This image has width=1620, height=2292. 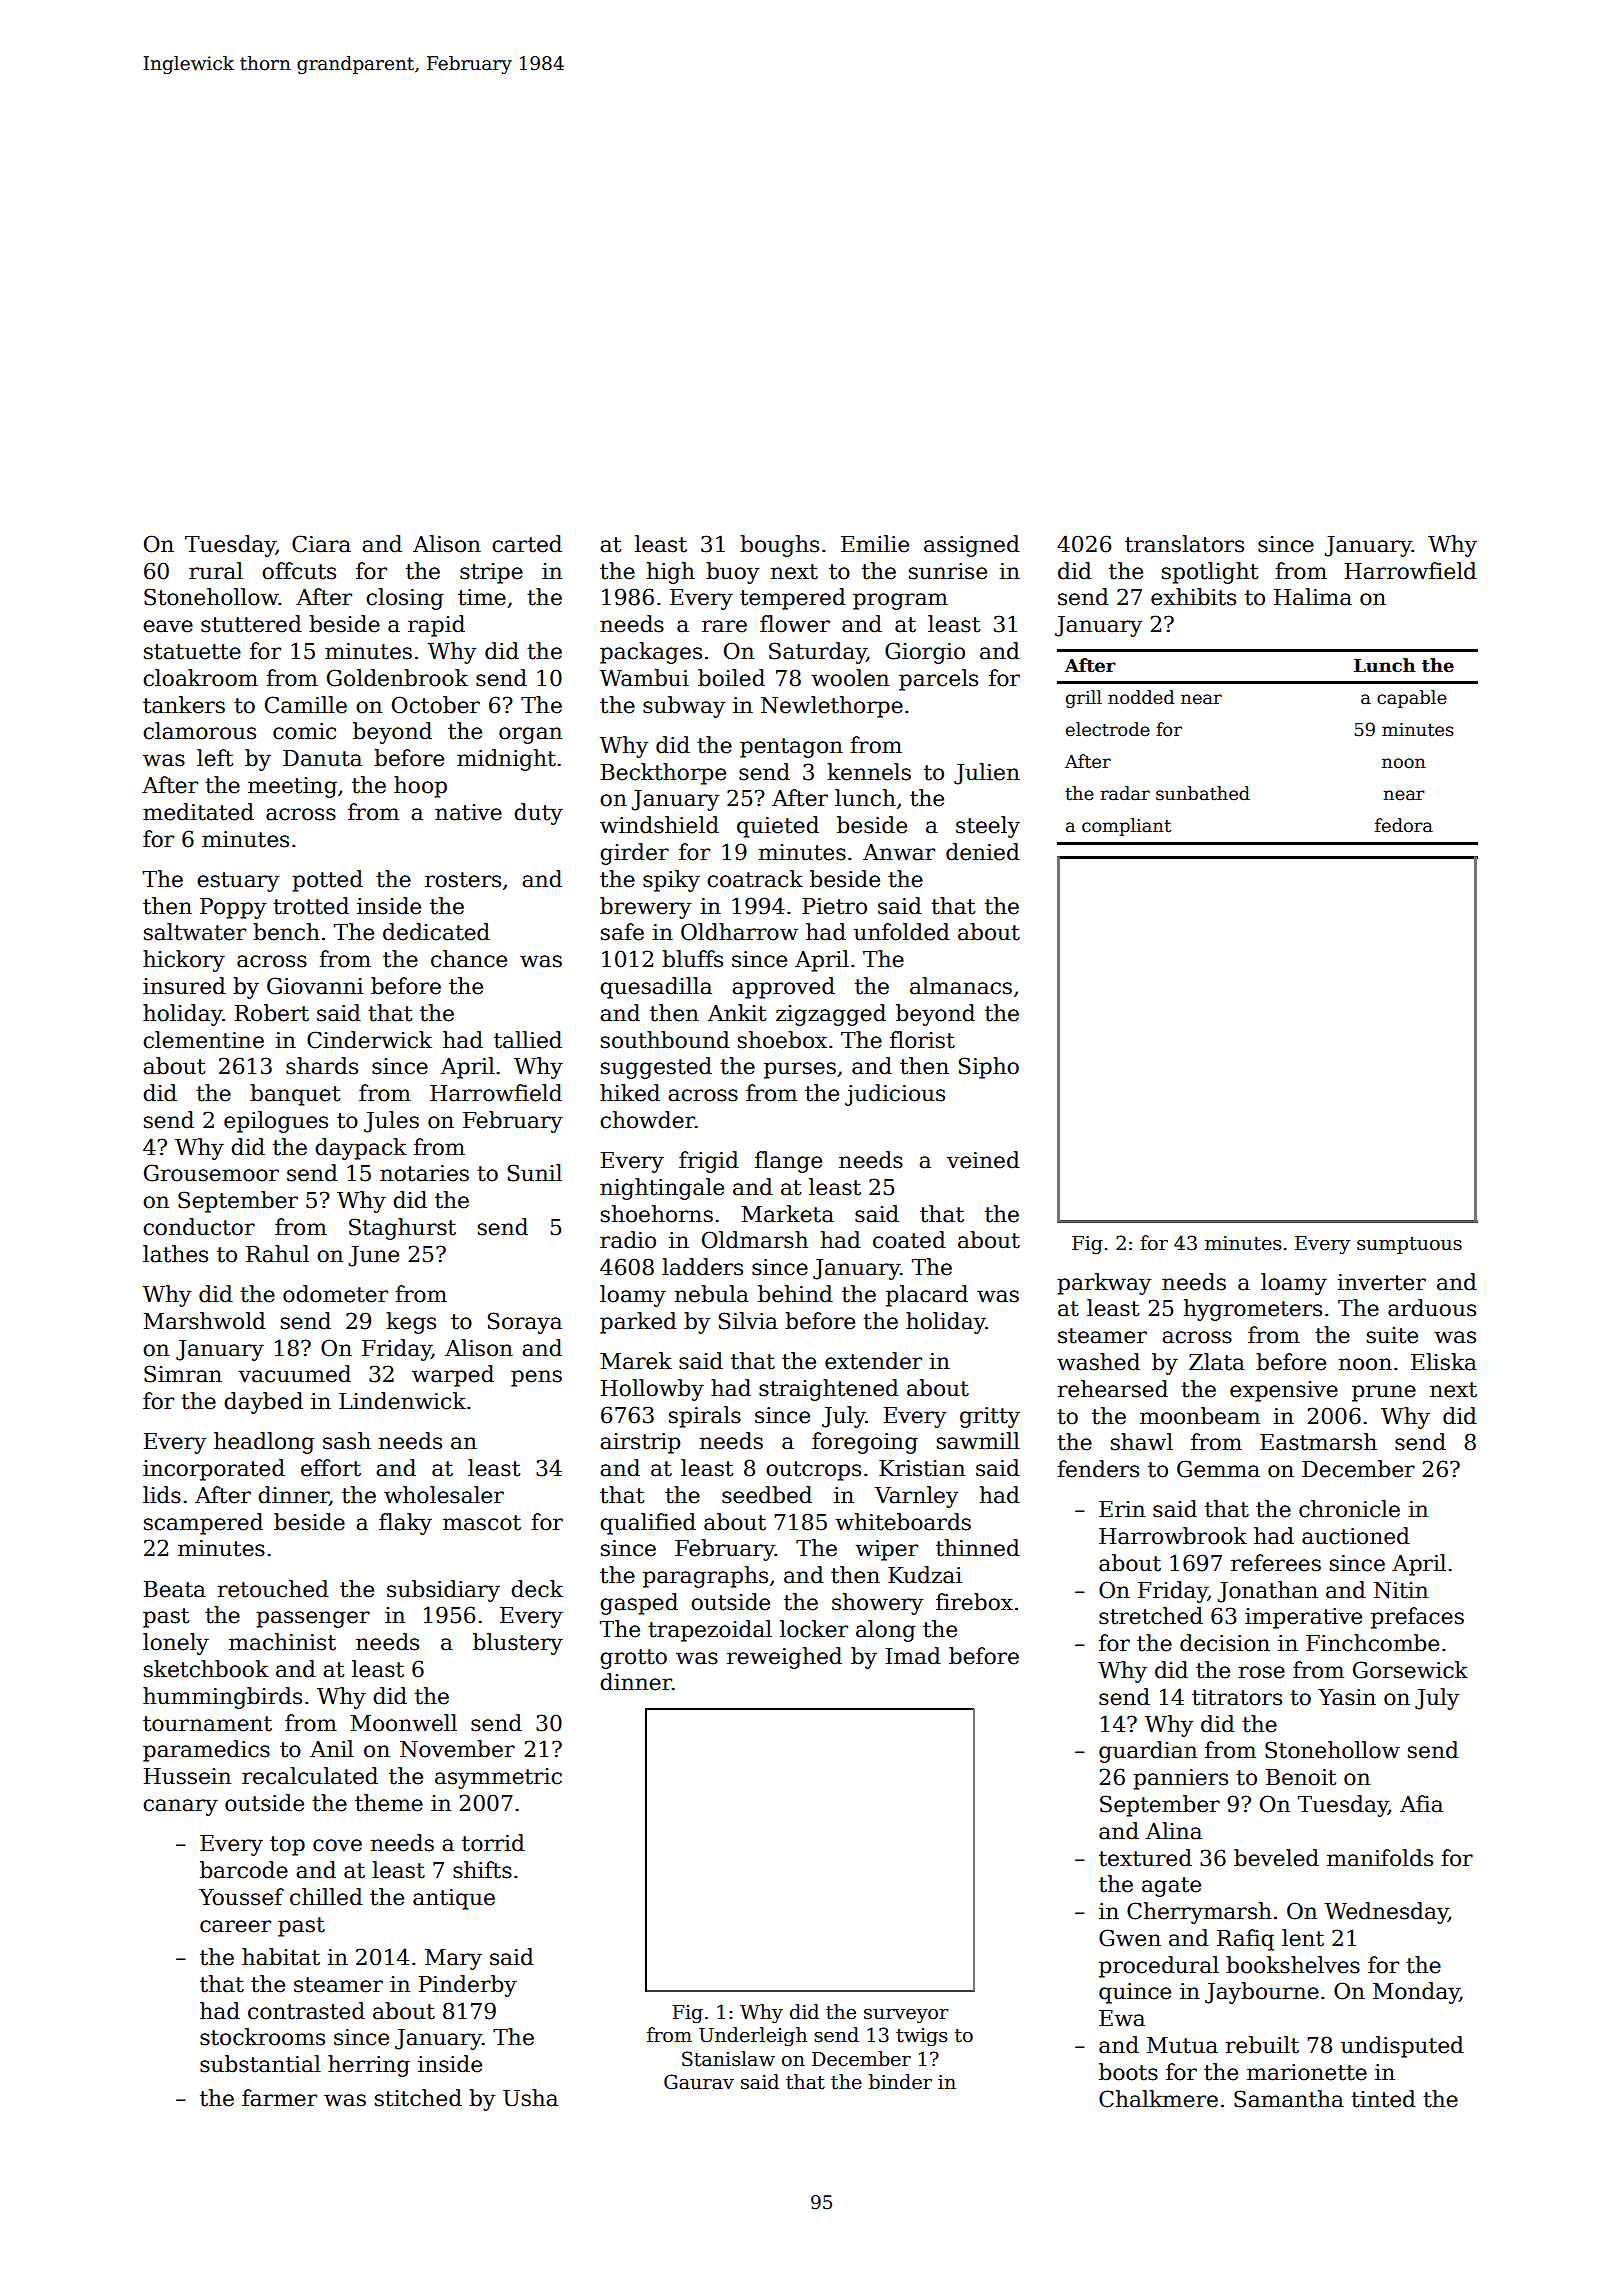 What do you see at coordinates (913, 1656) in the image?
I see `Imad` at bounding box center [913, 1656].
